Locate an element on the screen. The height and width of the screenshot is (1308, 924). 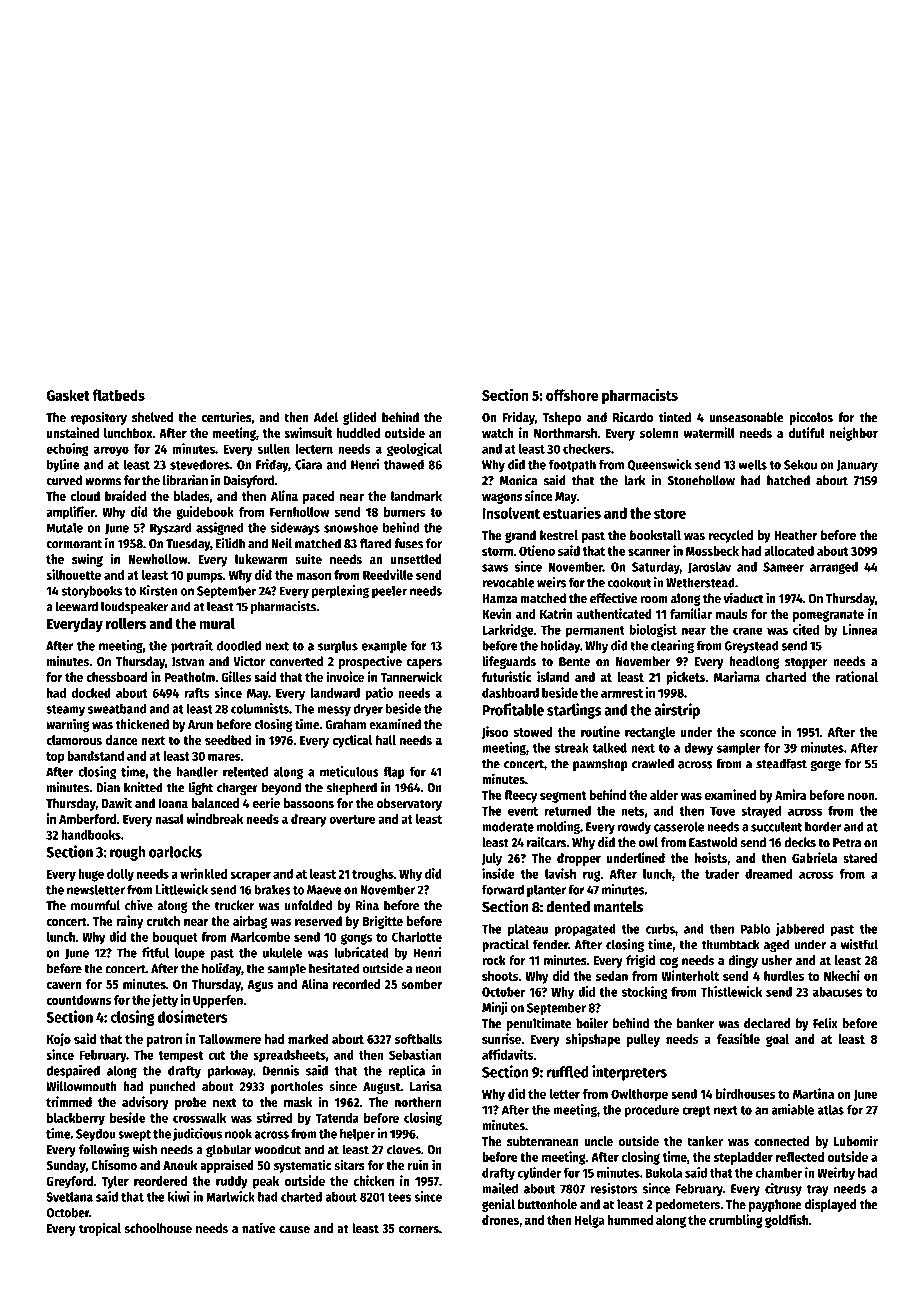
arroyo is located at coordinates (111, 451).
